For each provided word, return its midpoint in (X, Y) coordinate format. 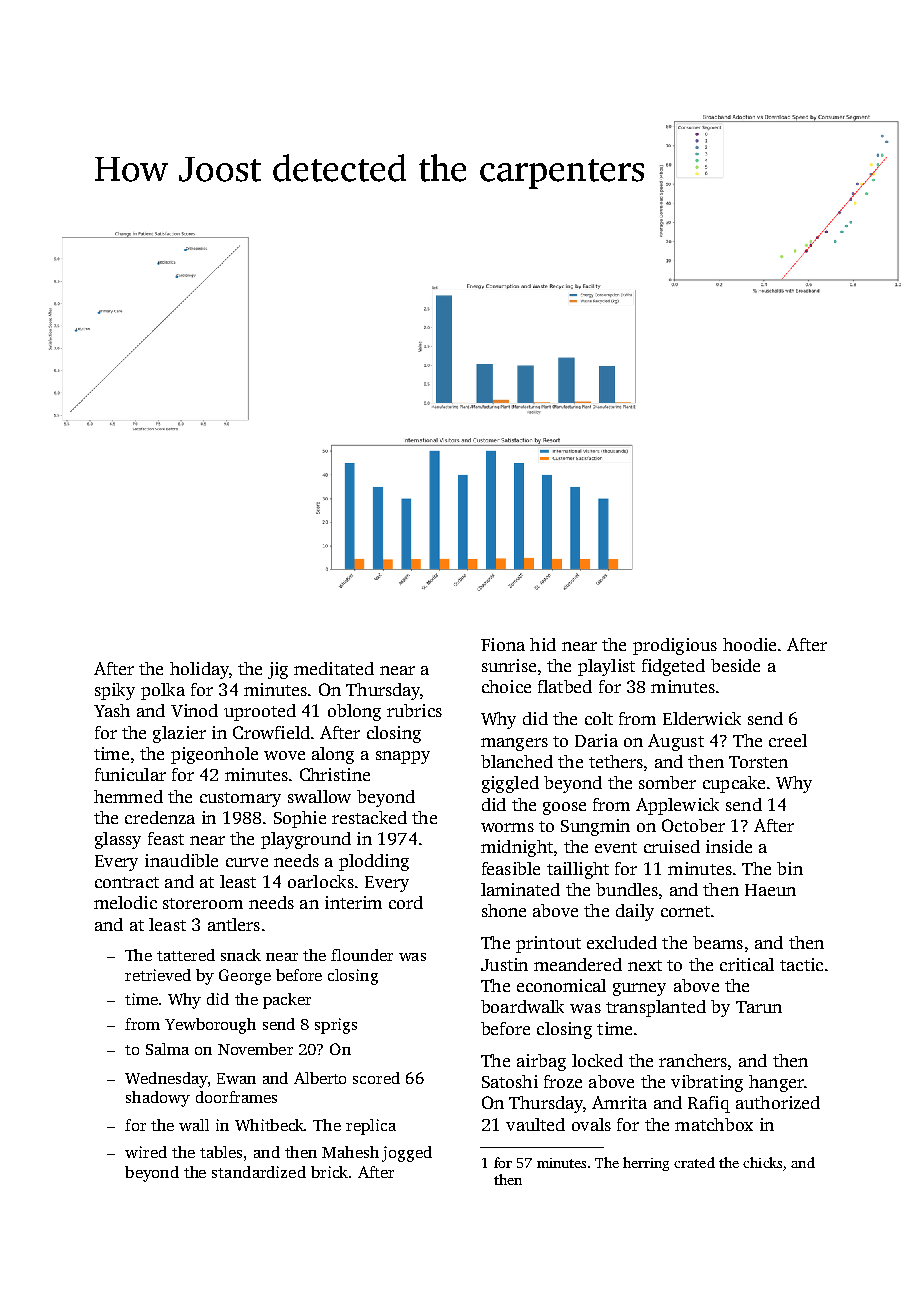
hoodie (749, 644)
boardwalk (522, 1006)
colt (599, 718)
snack (241, 955)
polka (163, 691)
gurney (639, 989)
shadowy (158, 1099)
